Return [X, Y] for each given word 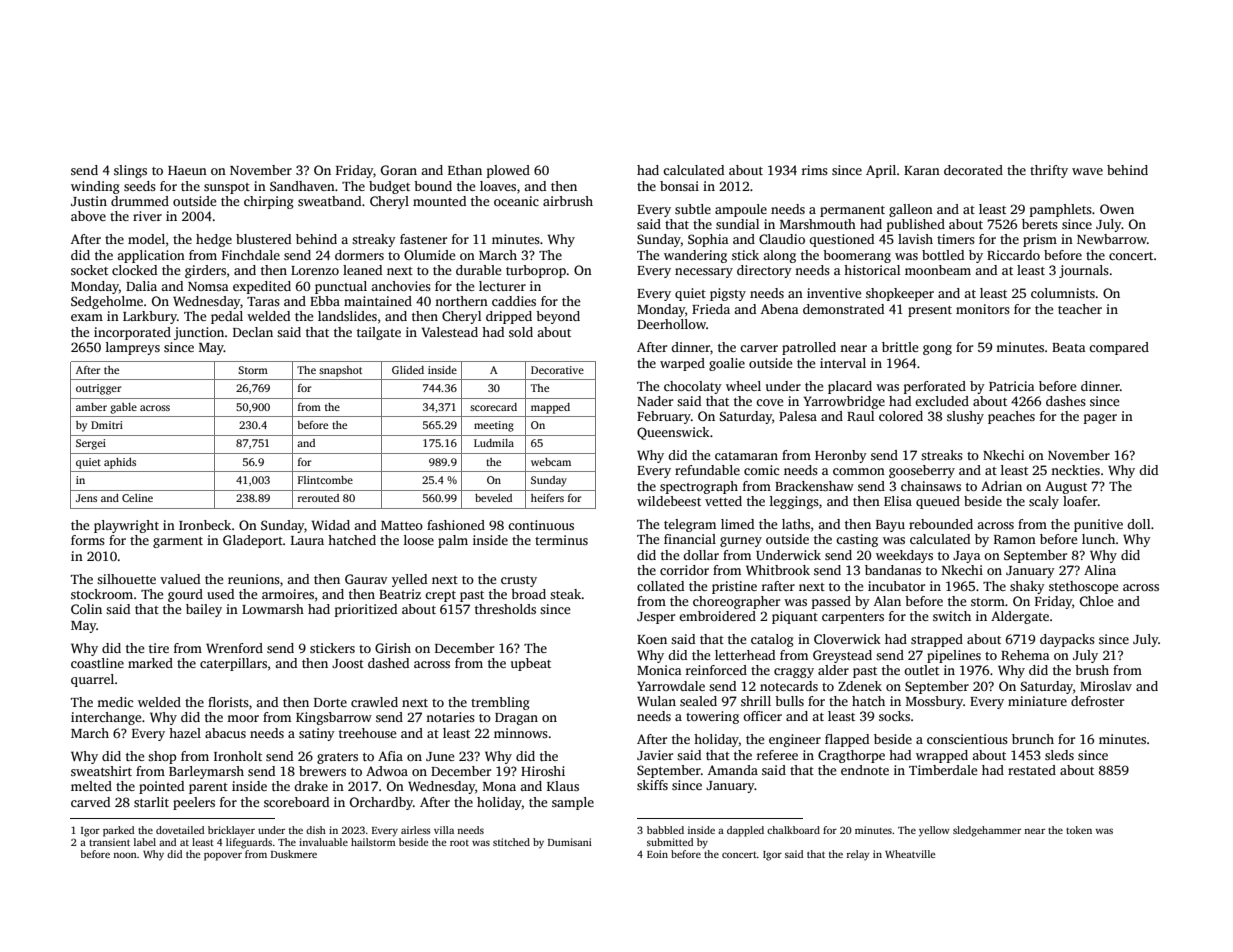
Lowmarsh [273, 609]
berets [1040, 224]
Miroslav [1106, 686]
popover [223, 856]
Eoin [657, 854]
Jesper [656, 618]
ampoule [741, 210]
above [88, 216]
